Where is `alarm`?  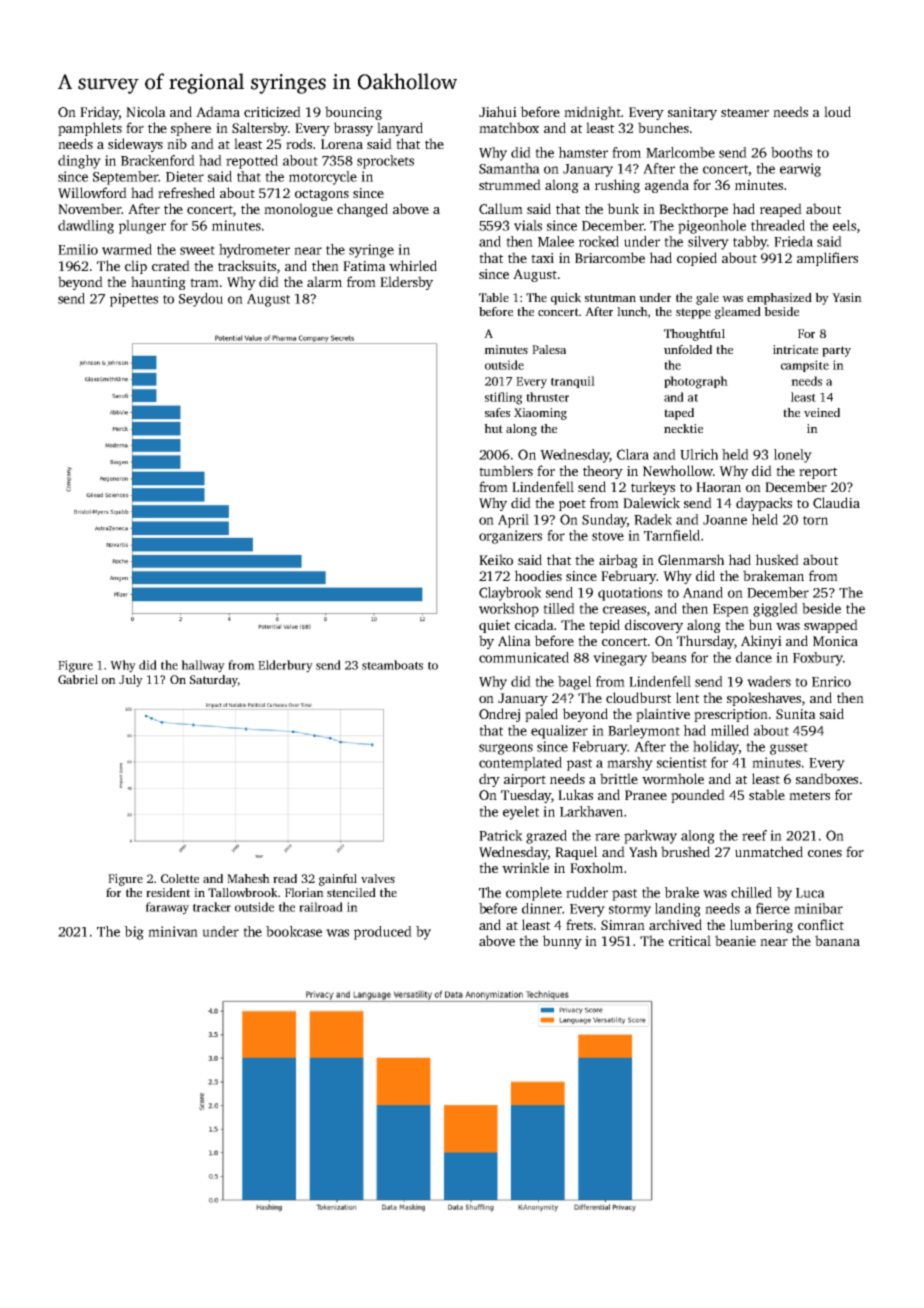
alarm is located at coordinates (324, 281).
